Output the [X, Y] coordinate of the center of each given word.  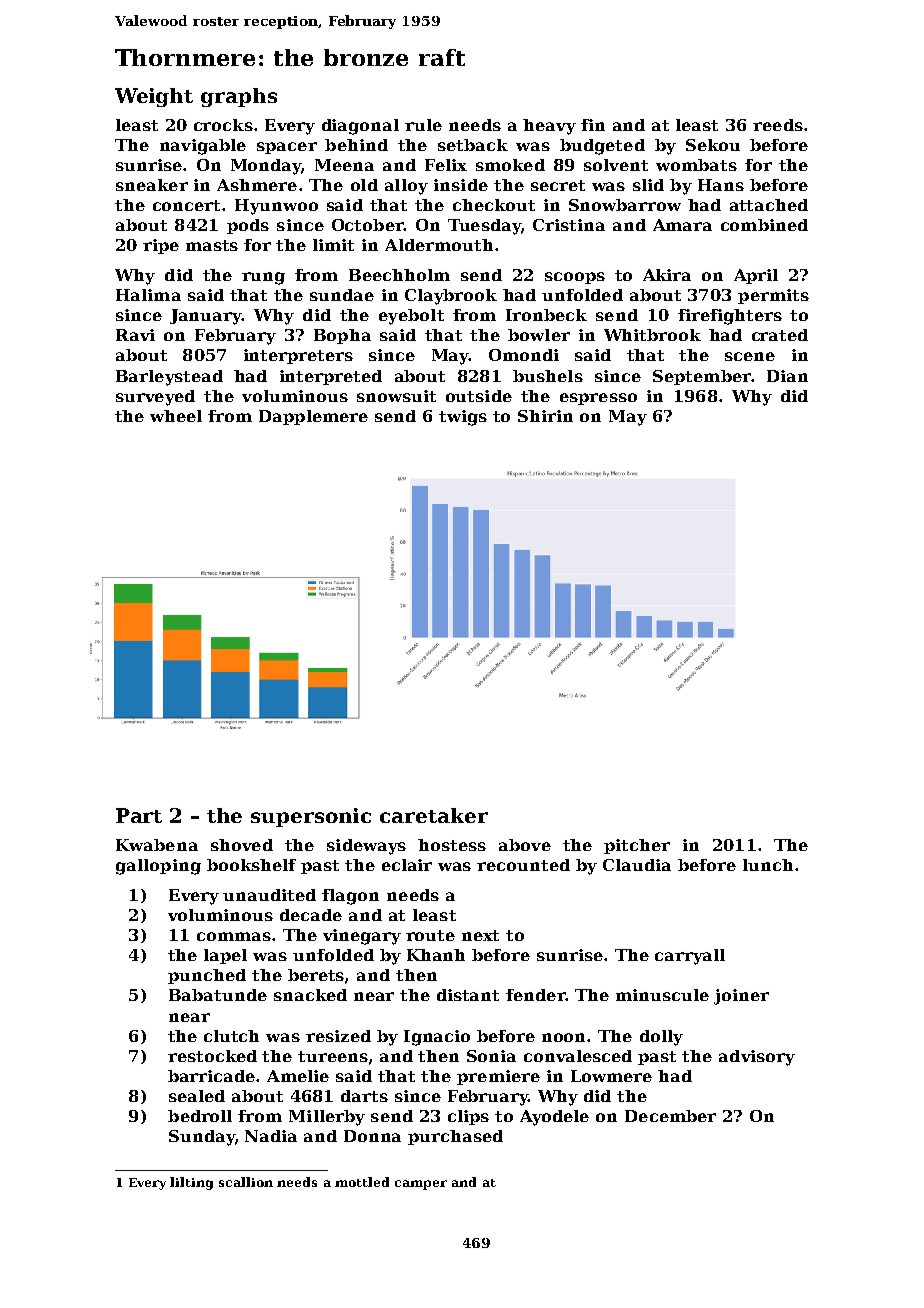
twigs [463, 418]
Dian [787, 376]
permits [773, 296]
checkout [494, 205]
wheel [176, 416]
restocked [212, 1056]
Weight [154, 97]
